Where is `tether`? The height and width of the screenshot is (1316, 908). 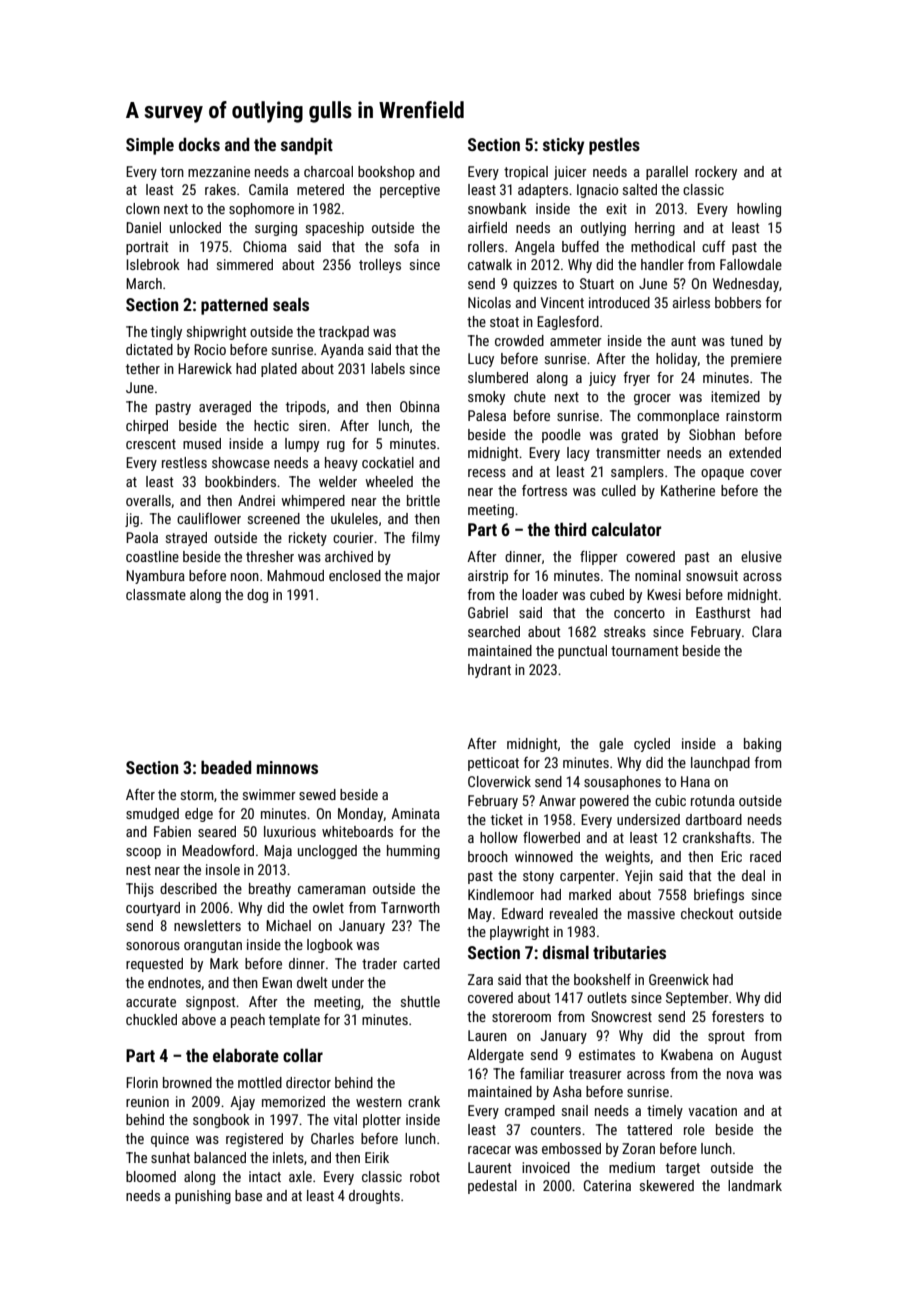 tether is located at coordinates (143, 368).
